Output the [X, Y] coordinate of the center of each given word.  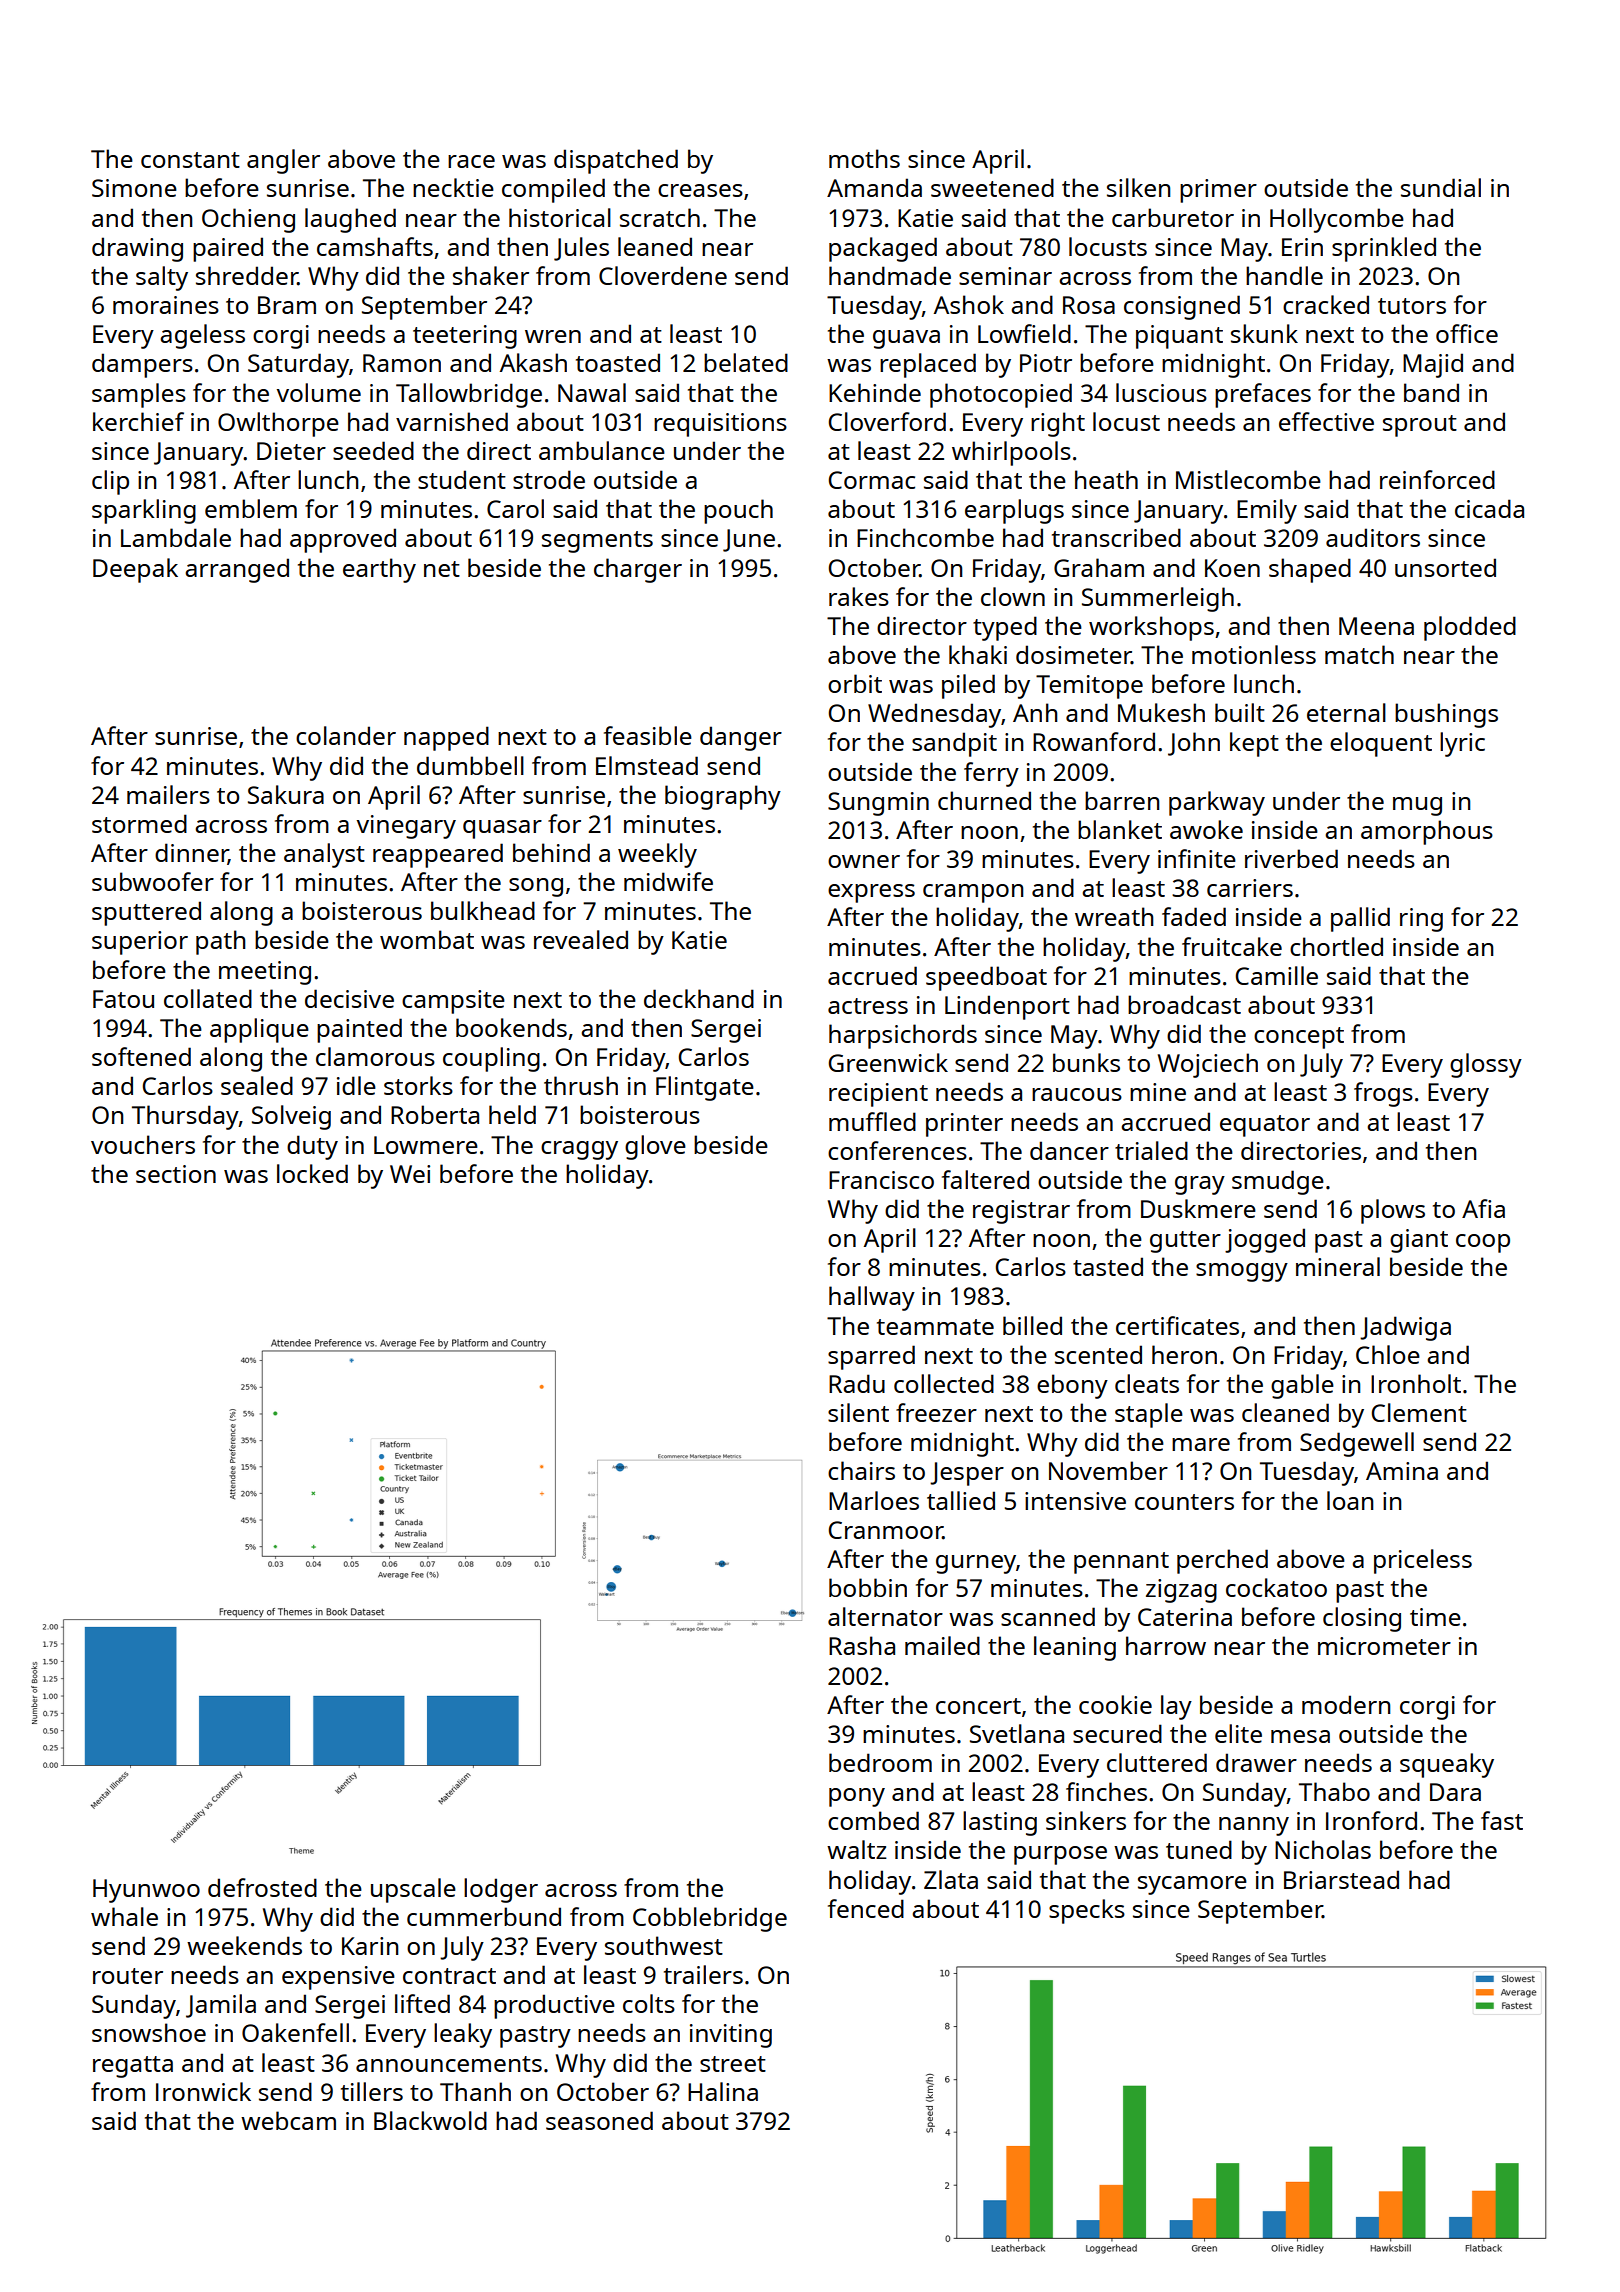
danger [741, 738]
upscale [413, 1890]
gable [1302, 1386]
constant [190, 160]
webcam [288, 2120]
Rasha [862, 1645]
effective [1326, 421]
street [733, 2064]
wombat [427, 939]
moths [864, 158]
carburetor [1173, 217]
